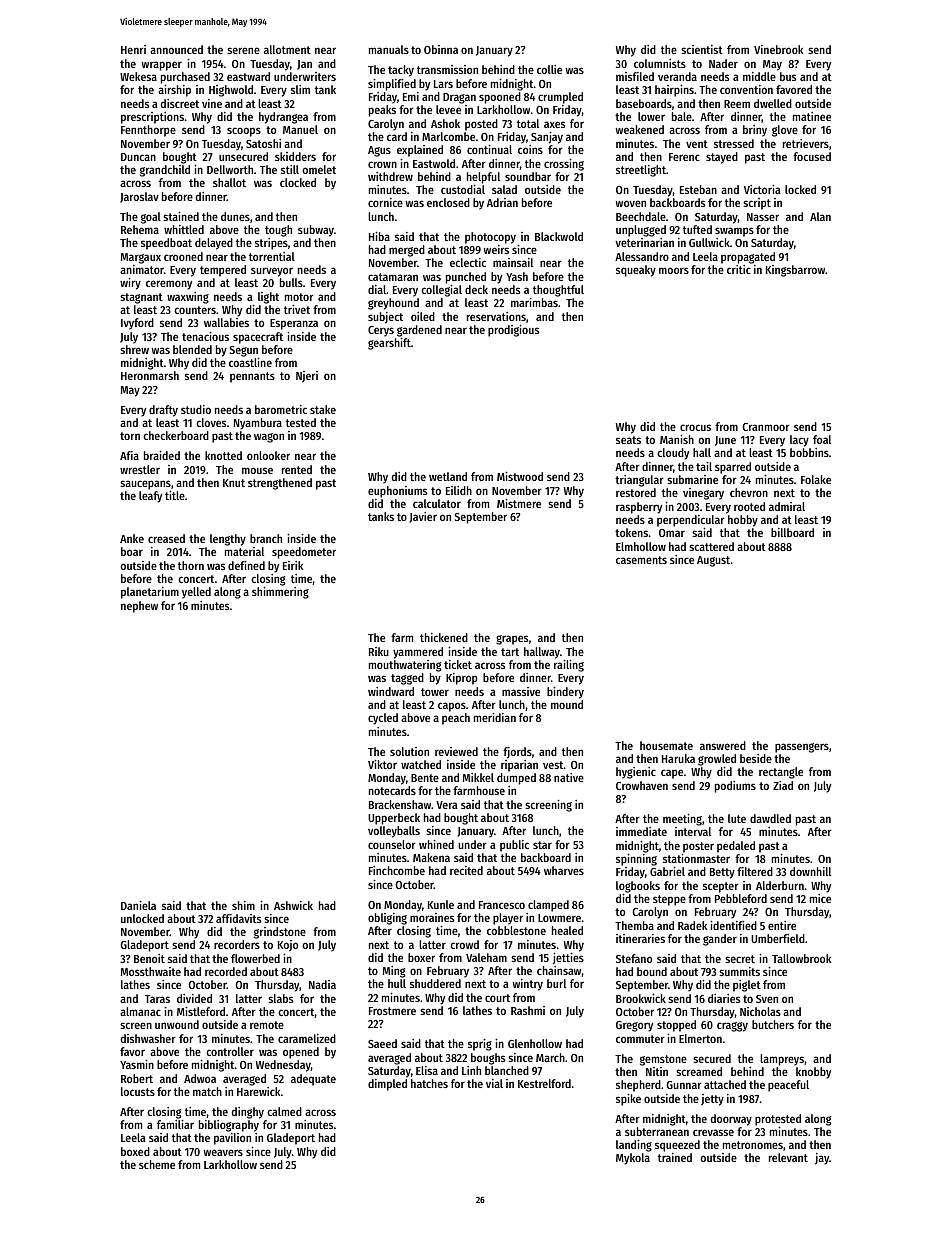 The width and height of the screenshot is (952, 1233). I want to click on admiral, so click(787, 506).
